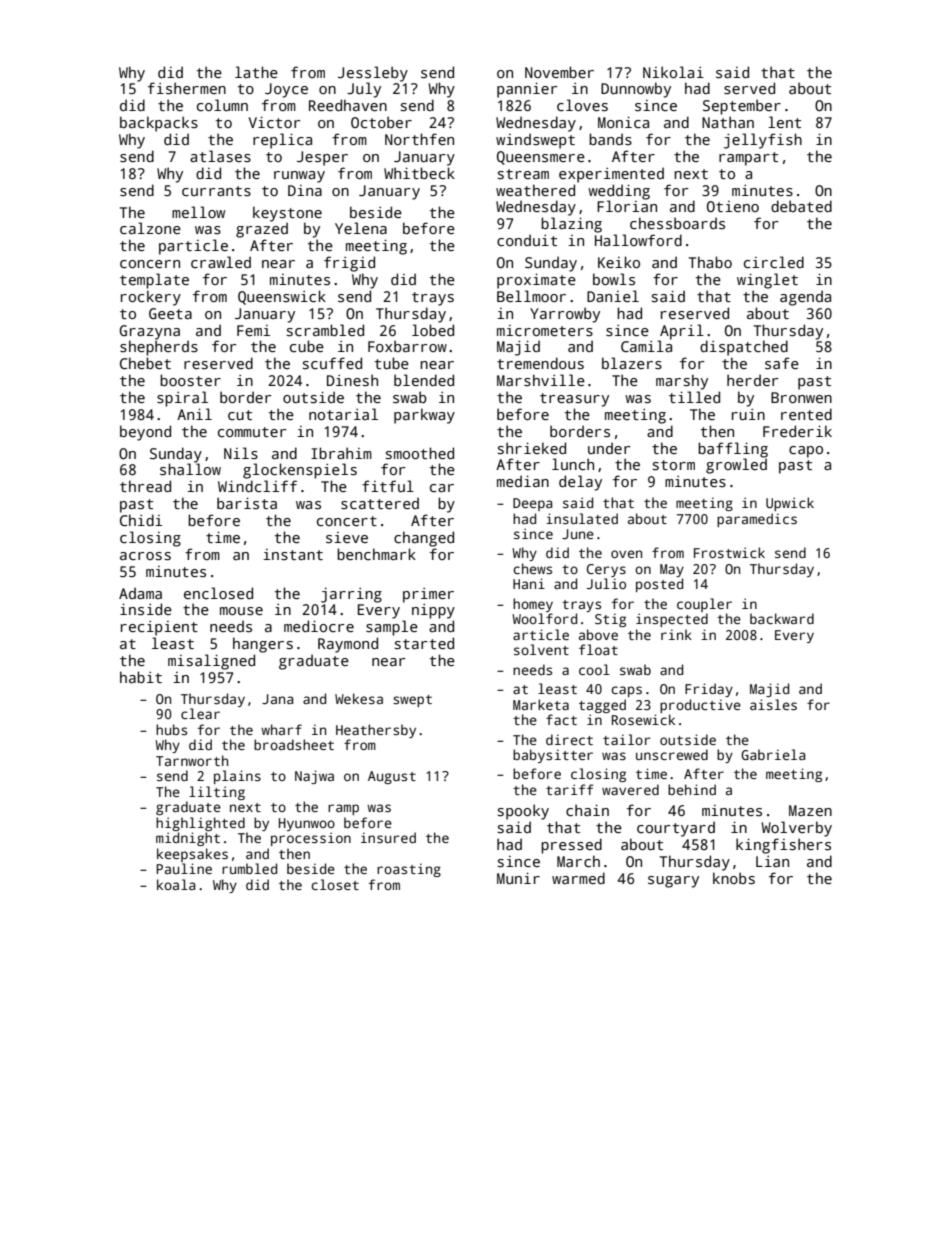 The width and height of the document is (952, 1233). Describe the element at coordinates (676, 829) in the document. I see `courtyard` at that location.
